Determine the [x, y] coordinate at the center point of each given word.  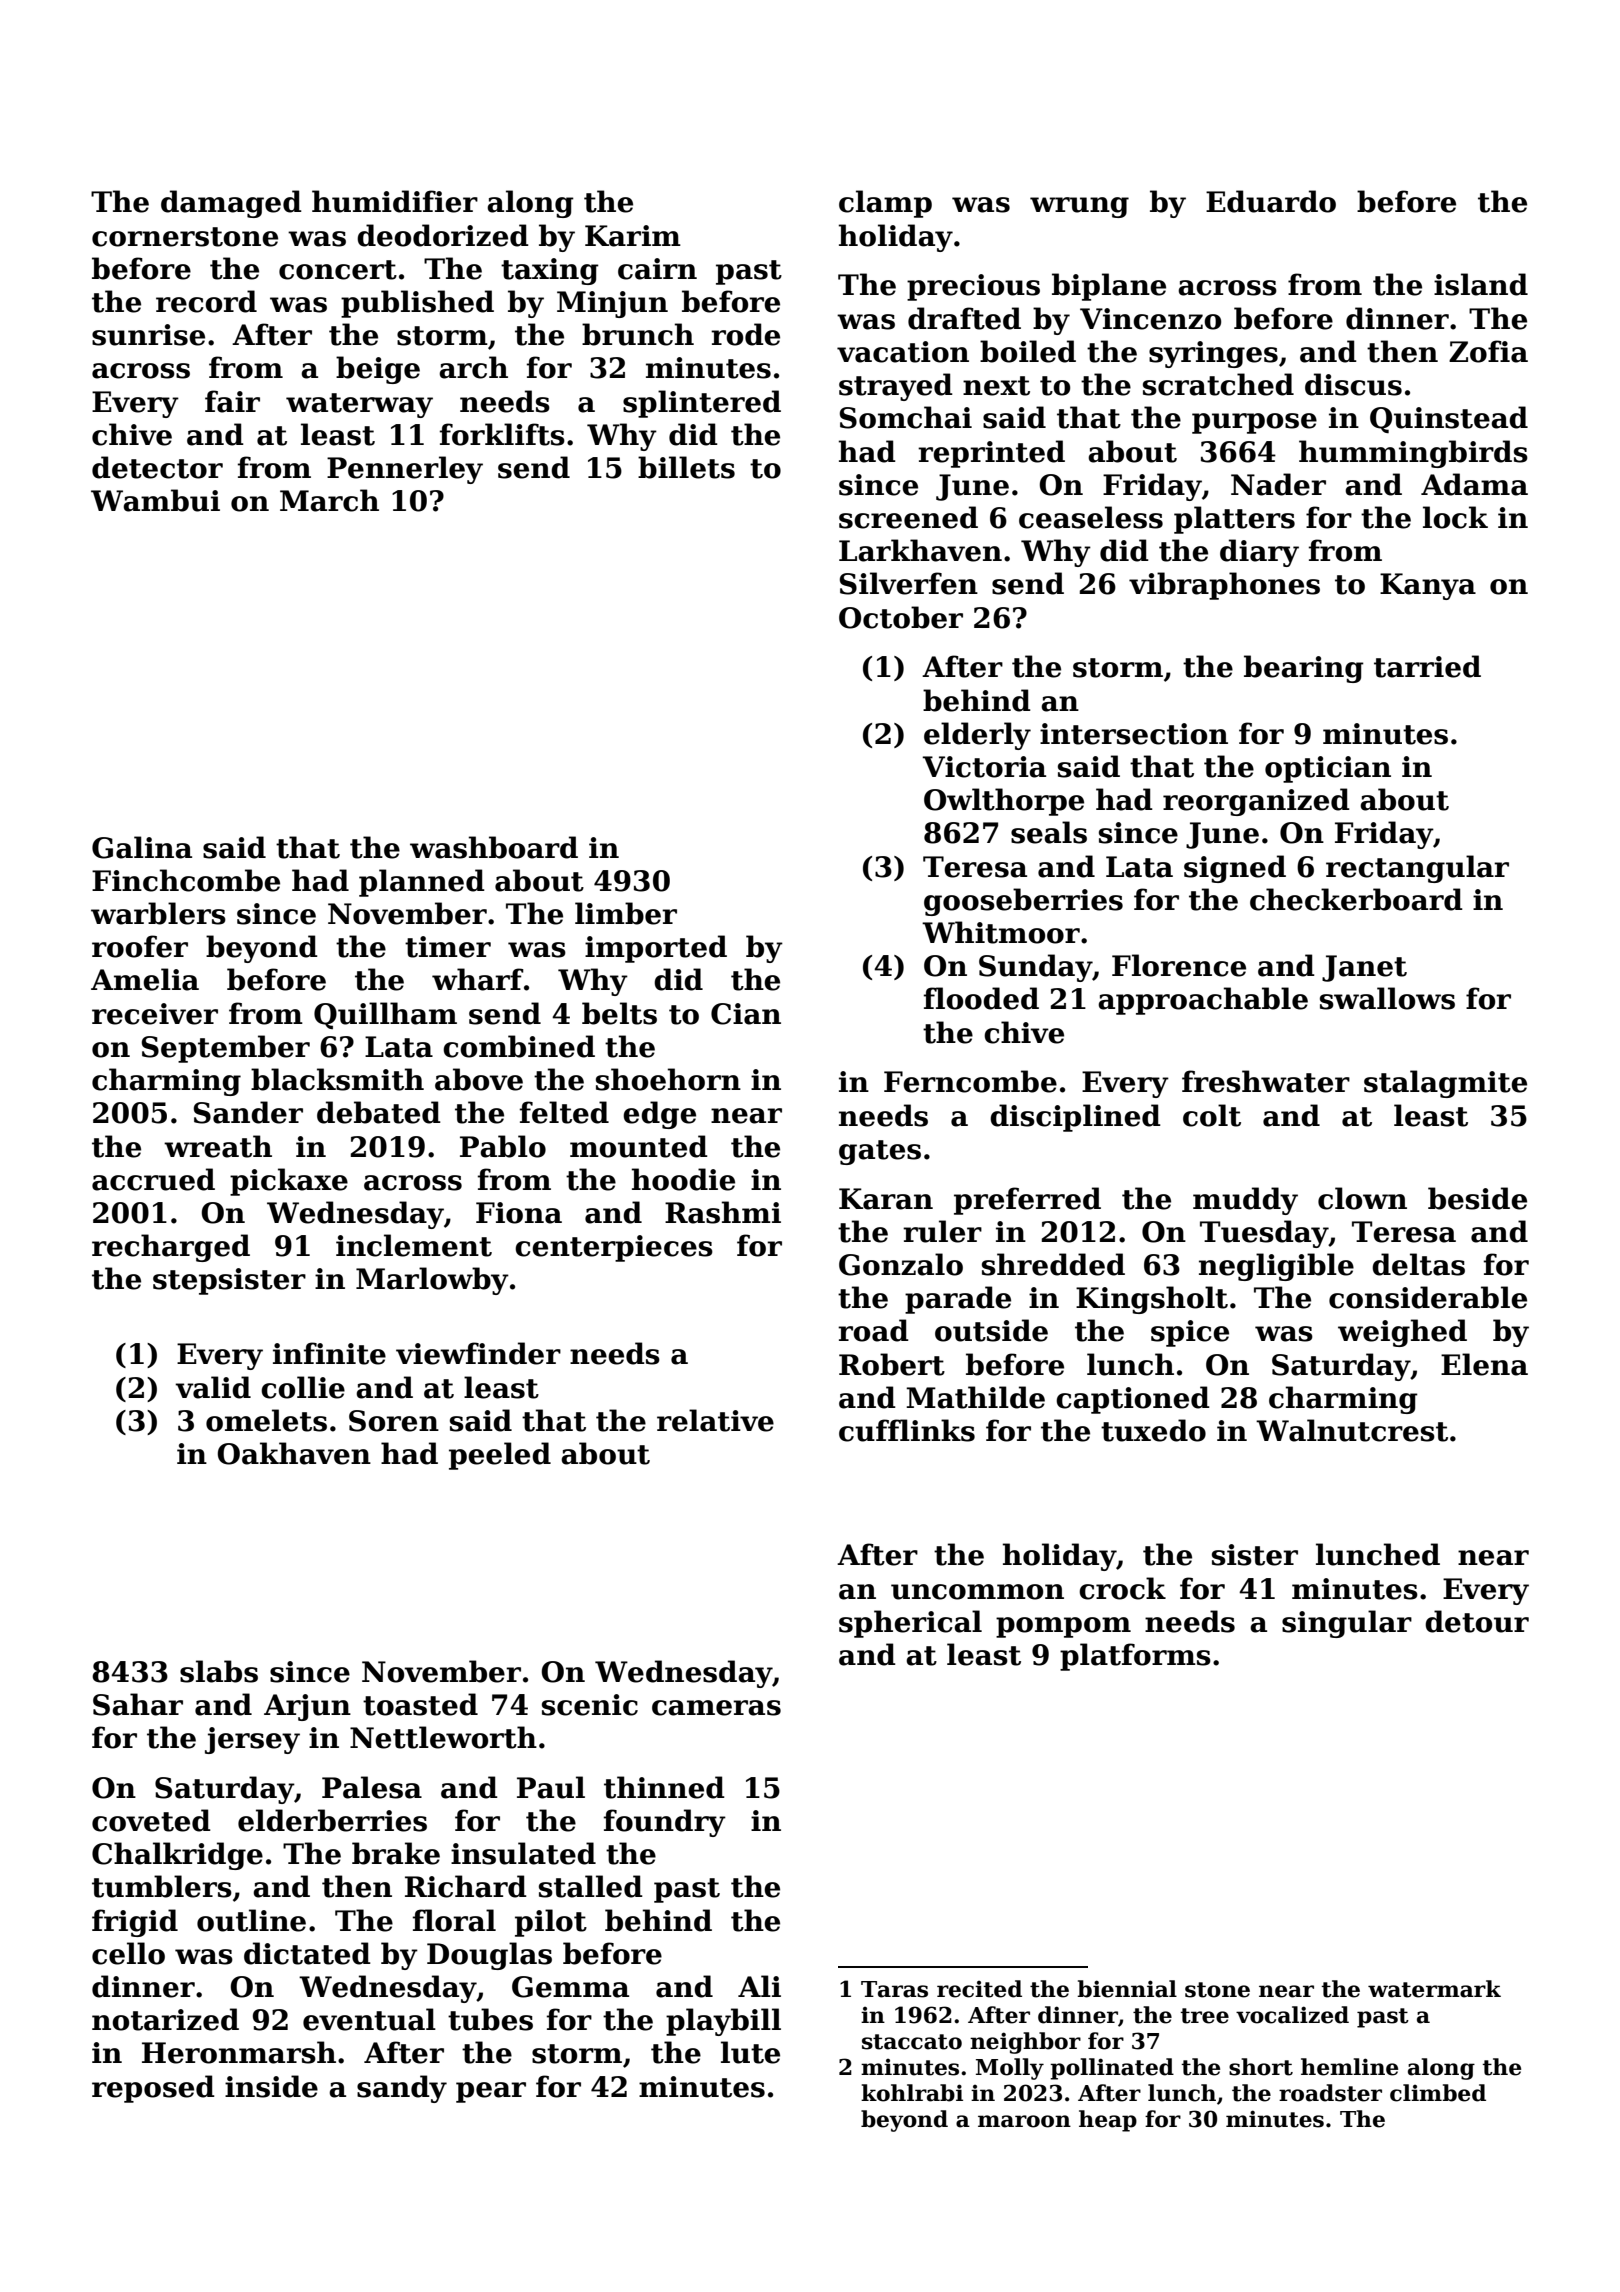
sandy [402, 2089]
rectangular [1417, 869]
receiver [155, 1014]
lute [750, 2052]
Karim [633, 236]
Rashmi [723, 1212]
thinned [664, 1787]
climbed [1438, 2093]
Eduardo [1271, 201]
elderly [977, 736]
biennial [1127, 1989]
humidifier [395, 201]
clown [1362, 1198]
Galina [142, 847]
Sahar [138, 1704]
